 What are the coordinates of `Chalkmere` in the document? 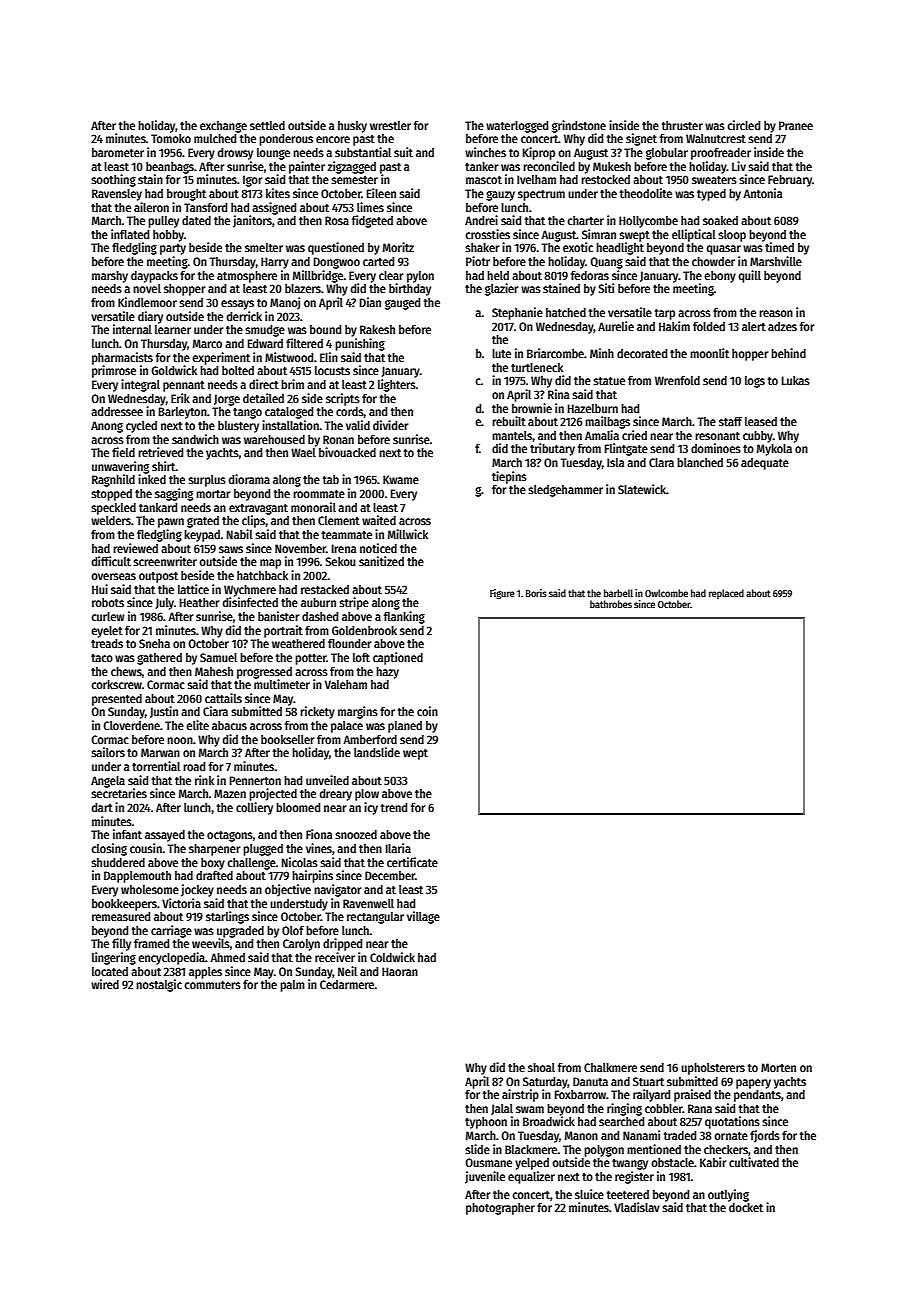 It's located at (610, 1067).
